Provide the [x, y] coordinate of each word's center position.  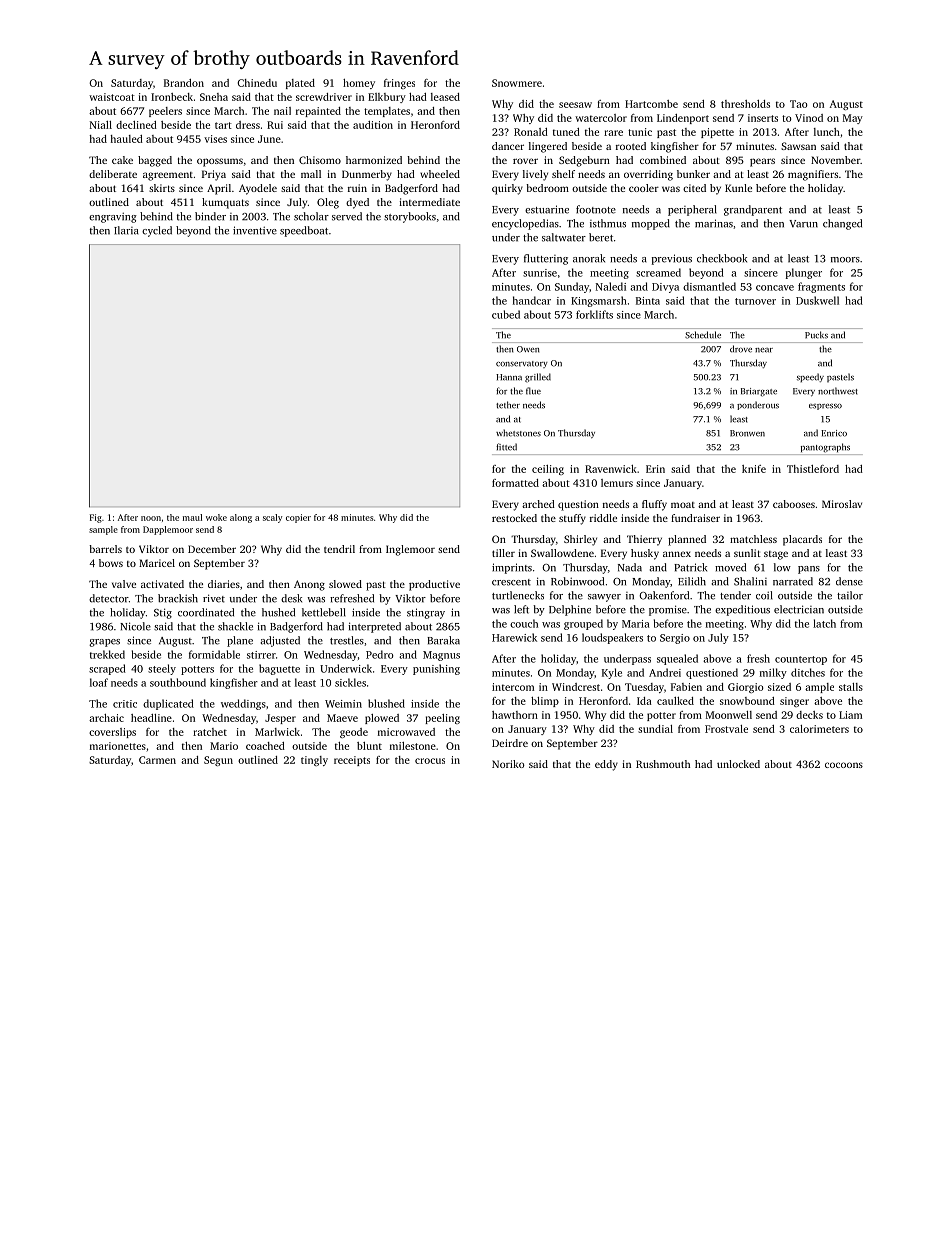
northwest [838, 391]
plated [300, 84]
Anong [309, 585]
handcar [532, 300]
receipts [352, 761]
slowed [345, 584]
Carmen [157, 760]
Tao [799, 104]
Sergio [675, 639]
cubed [506, 314]
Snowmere [517, 83]
